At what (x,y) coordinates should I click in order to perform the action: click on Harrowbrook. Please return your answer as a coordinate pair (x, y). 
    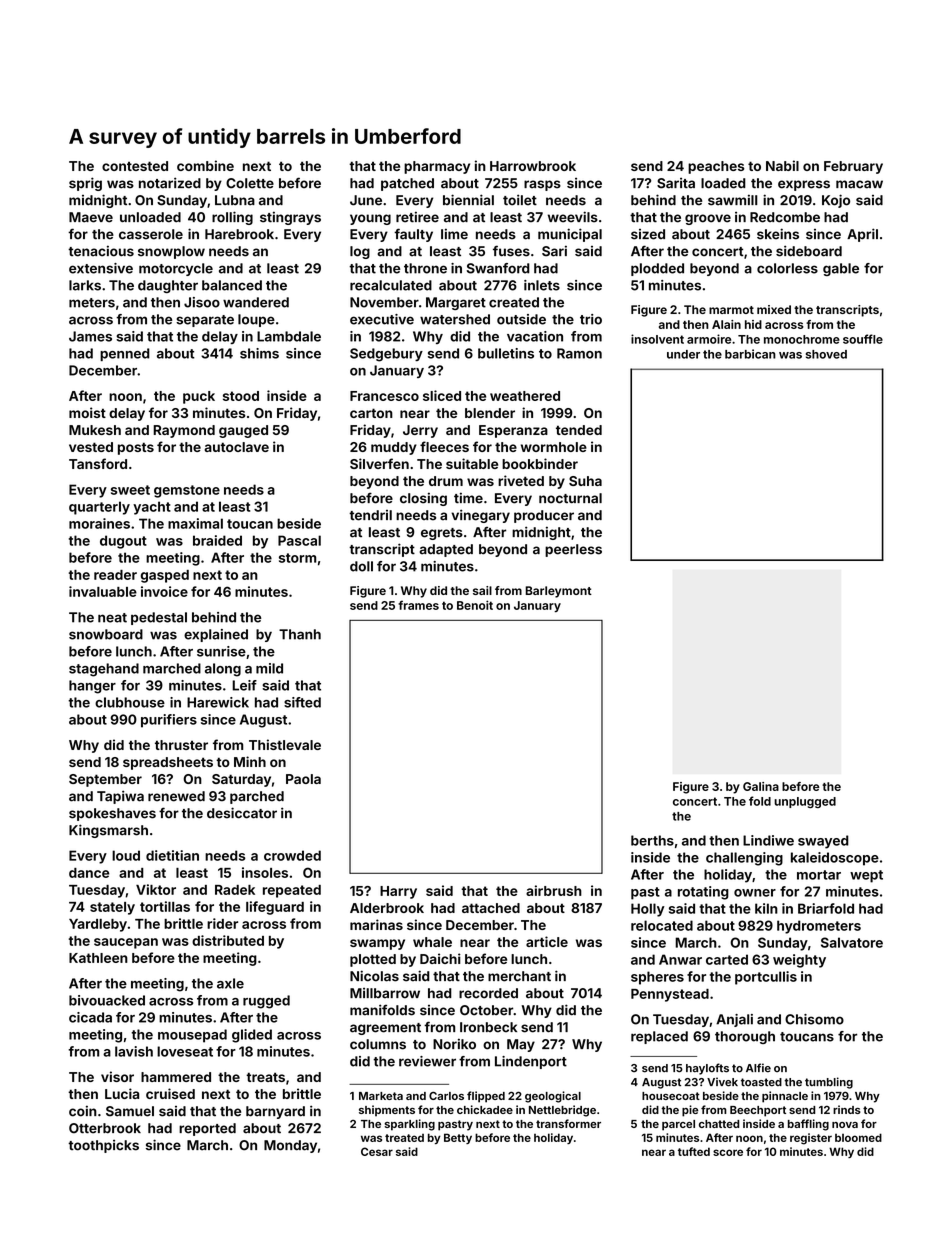
    Looking at the image, I should click on (533, 166).
